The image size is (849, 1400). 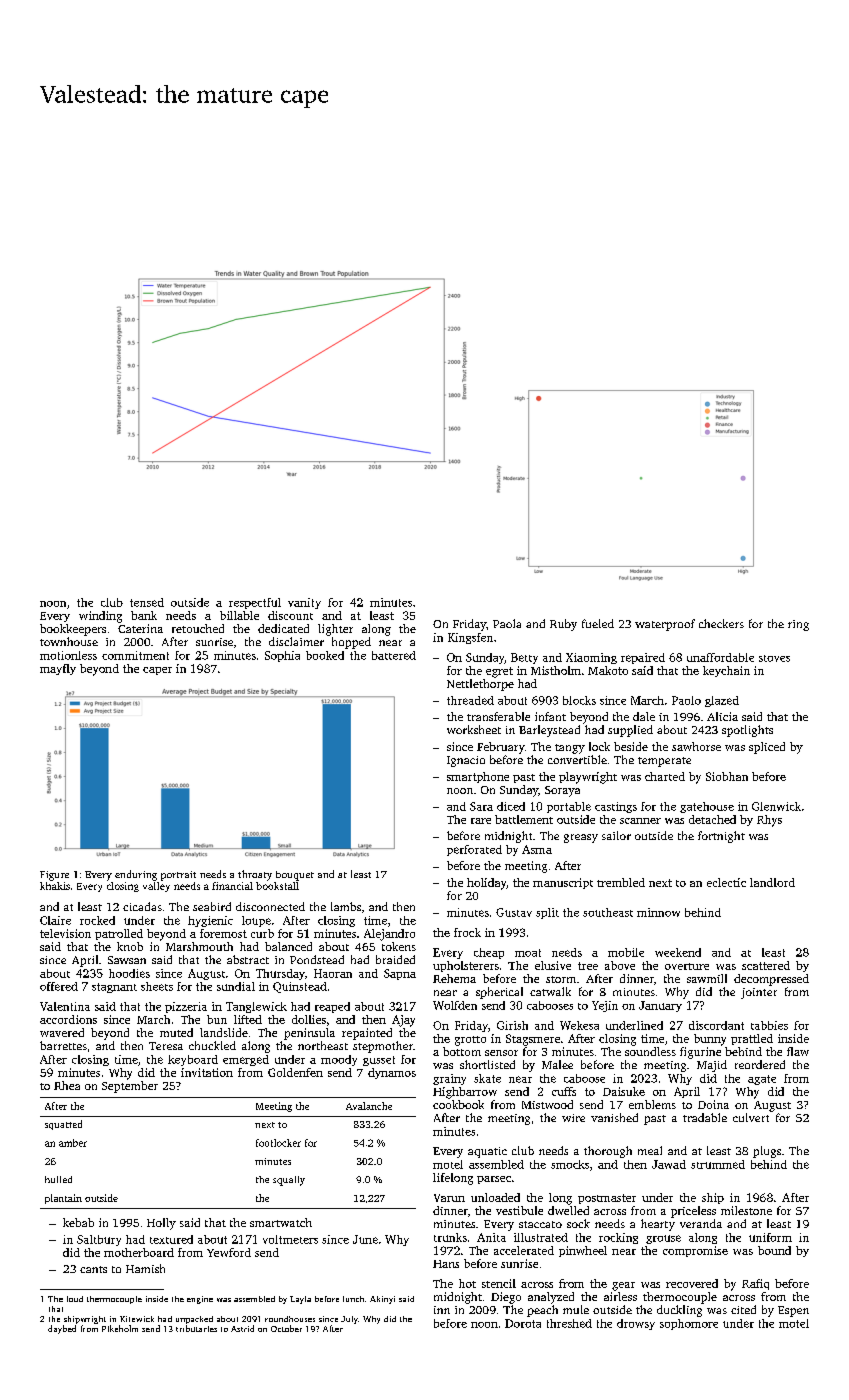 I want to click on retouched, so click(x=198, y=628).
